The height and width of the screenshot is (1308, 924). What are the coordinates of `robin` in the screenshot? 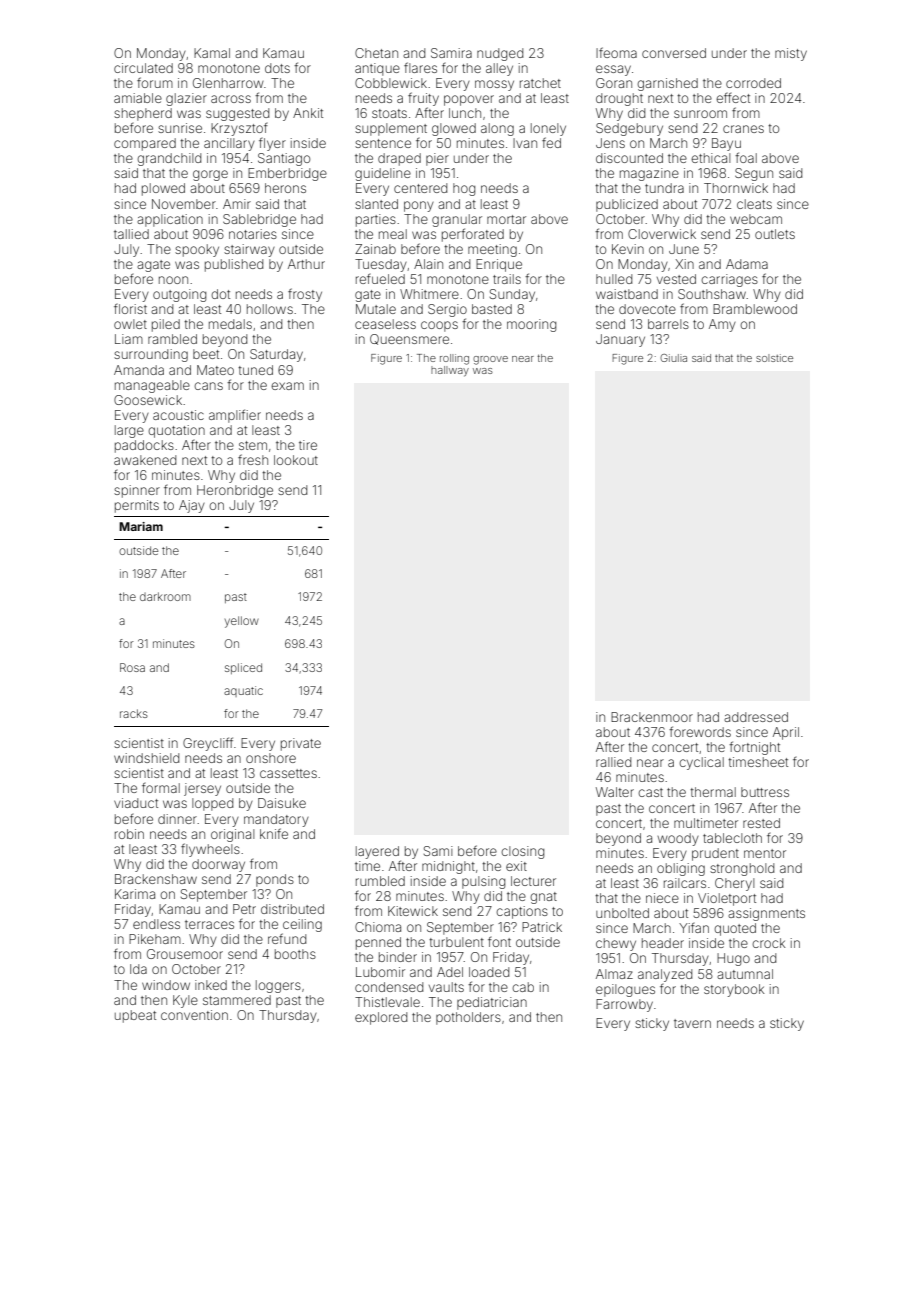 It's located at (129, 834).
